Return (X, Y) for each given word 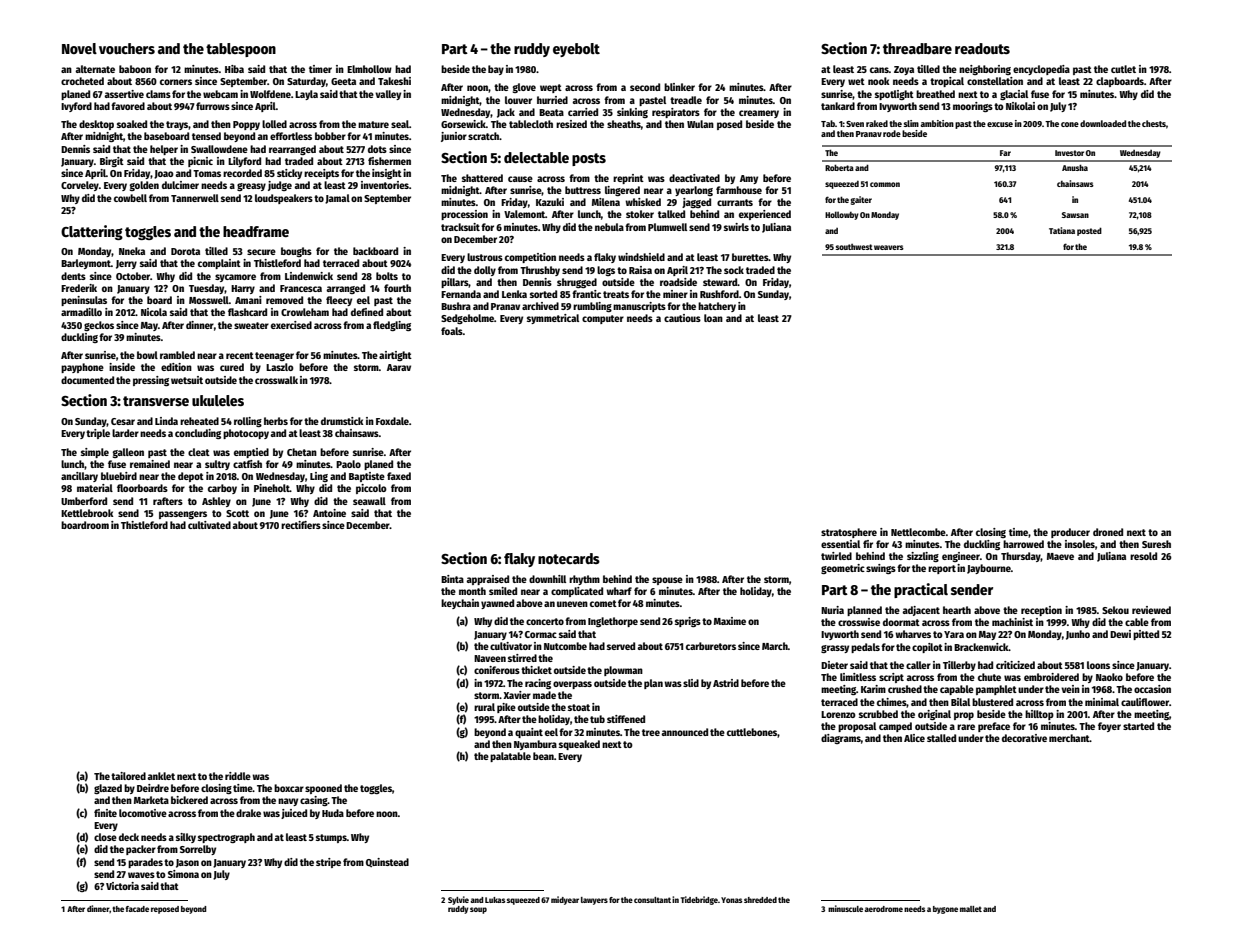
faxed (399, 476)
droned (1108, 532)
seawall (369, 501)
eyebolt (576, 50)
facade (137, 909)
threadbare (917, 48)
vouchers (127, 48)
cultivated (209, 525)
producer (1070, 533)
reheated (199, 421)
